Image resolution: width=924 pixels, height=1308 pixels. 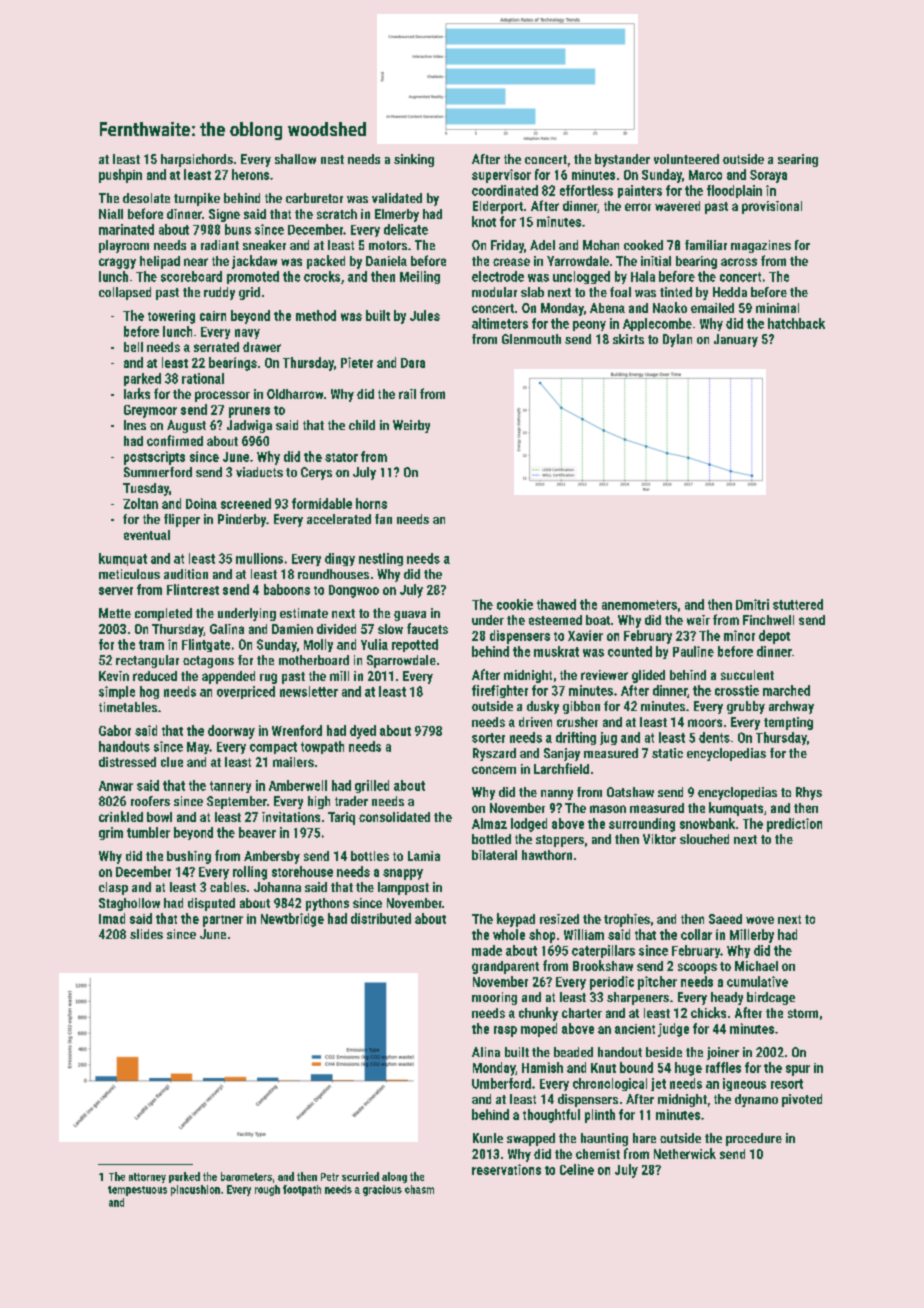 I want to click on volunteered, so click(x=686, y=159).
